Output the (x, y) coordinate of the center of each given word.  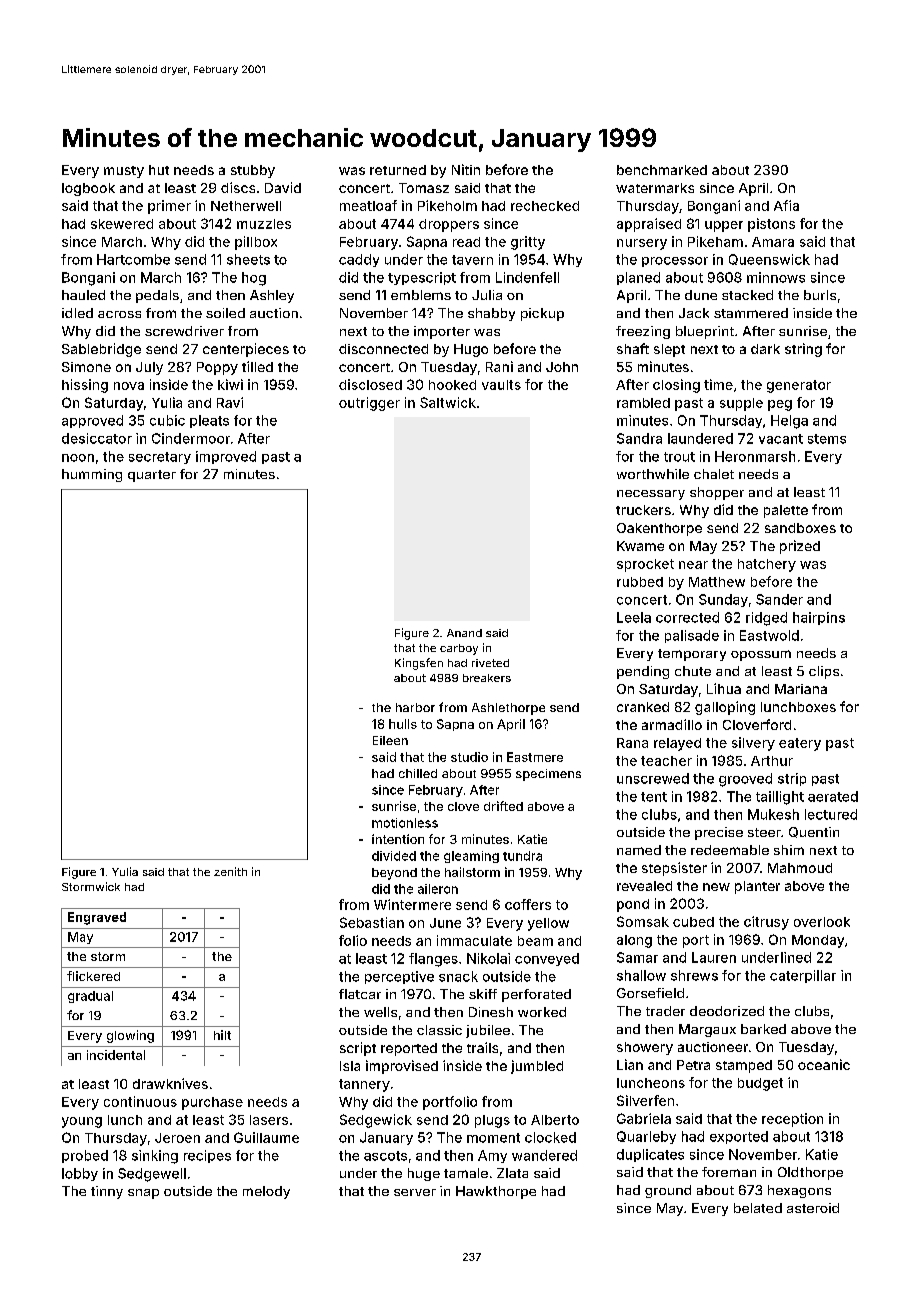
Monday (818, 941)
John (562, 367)
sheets (248, 259)
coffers (528, 904)
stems (827, 439)
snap (143, 1194)
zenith (230, 871)
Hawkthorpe (496, 1192)
